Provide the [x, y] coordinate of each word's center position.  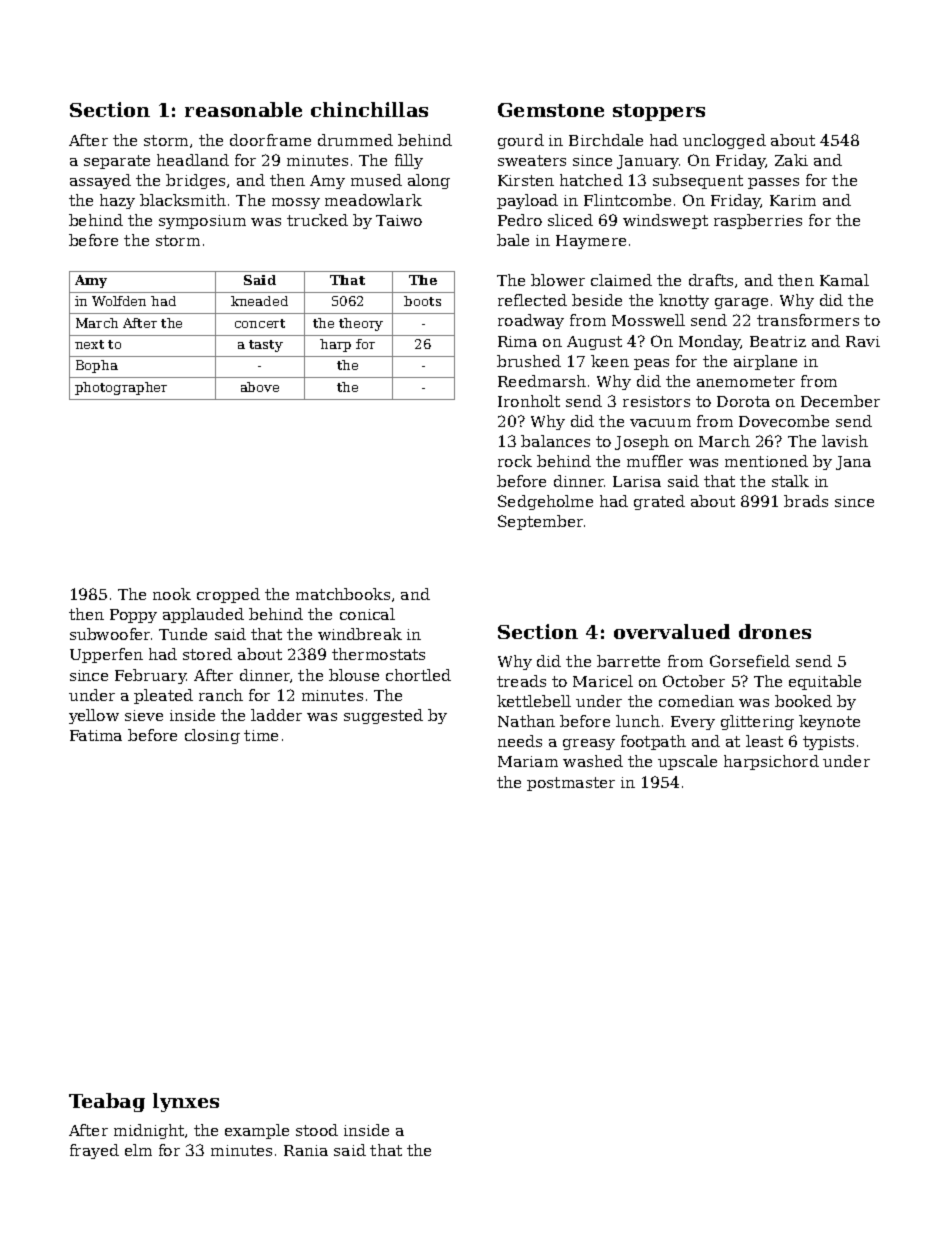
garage [741, 303]
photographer [121, 388]
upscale [687, 762]
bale [513, 240]
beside [597, 300]
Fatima [96, 735]
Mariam [528, 761]
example [257, 1131]
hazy [117, 201]
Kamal [844, 280]
